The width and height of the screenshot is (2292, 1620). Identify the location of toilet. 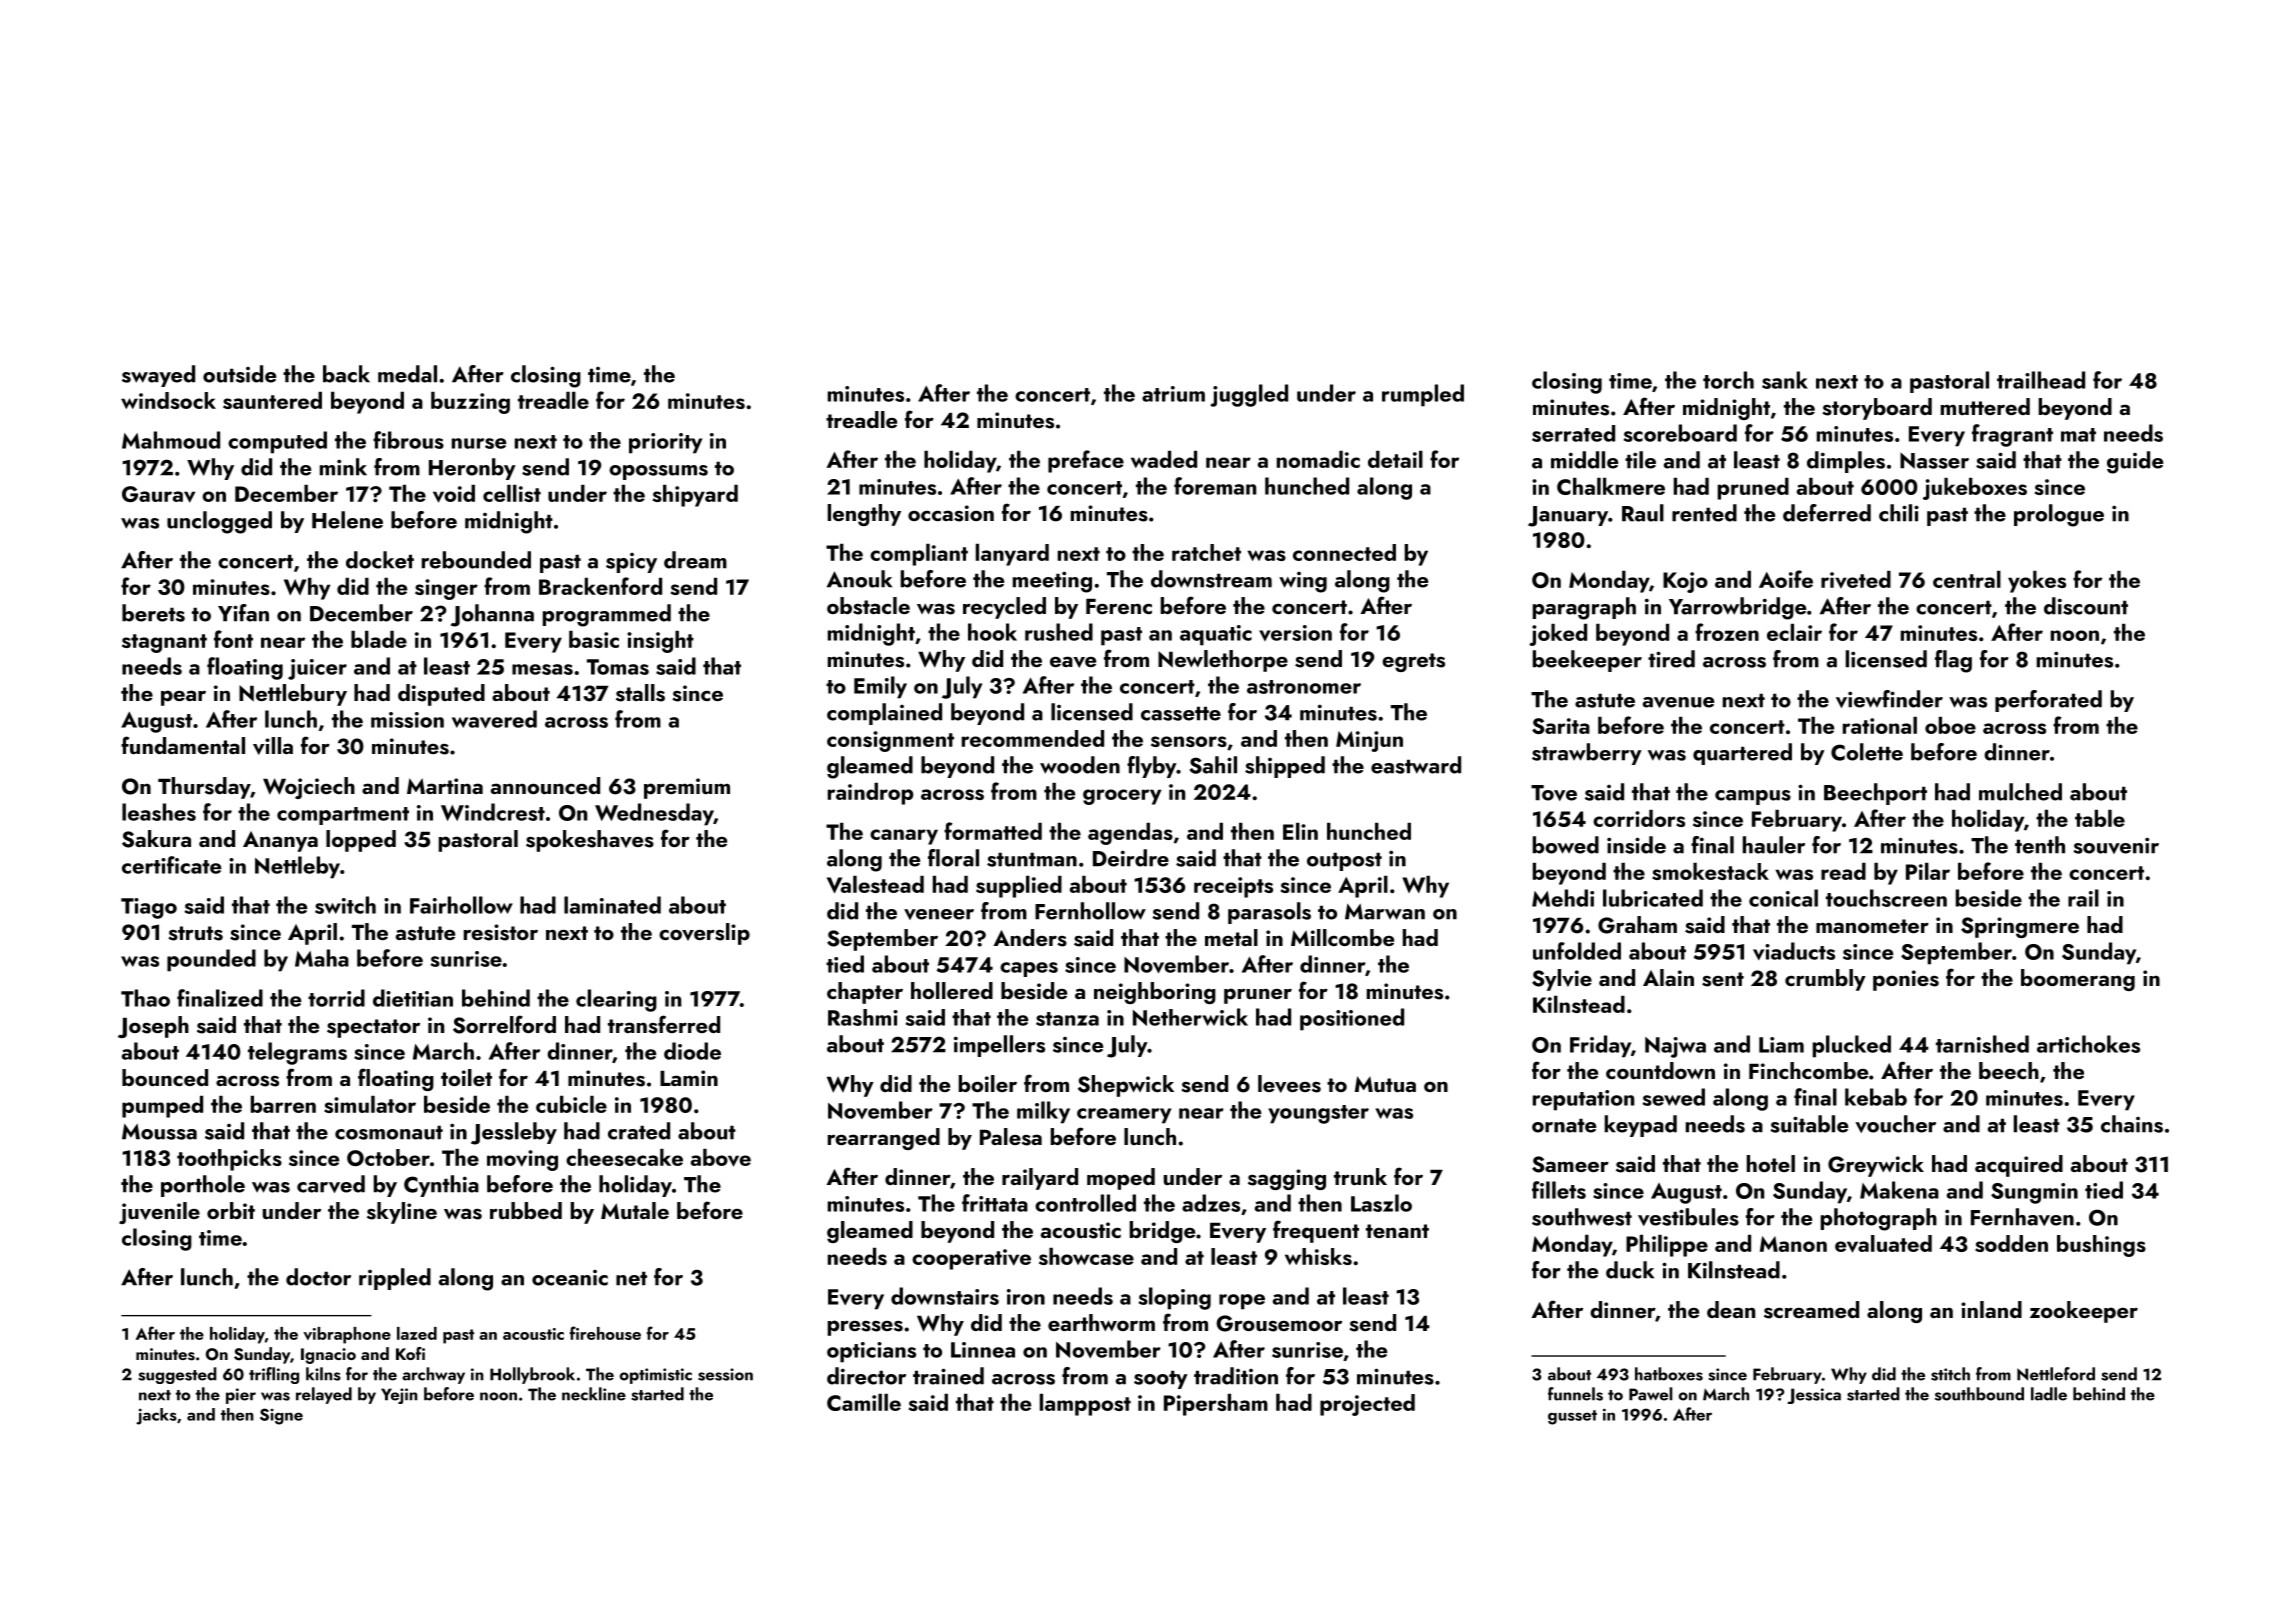
(466, 1077).
